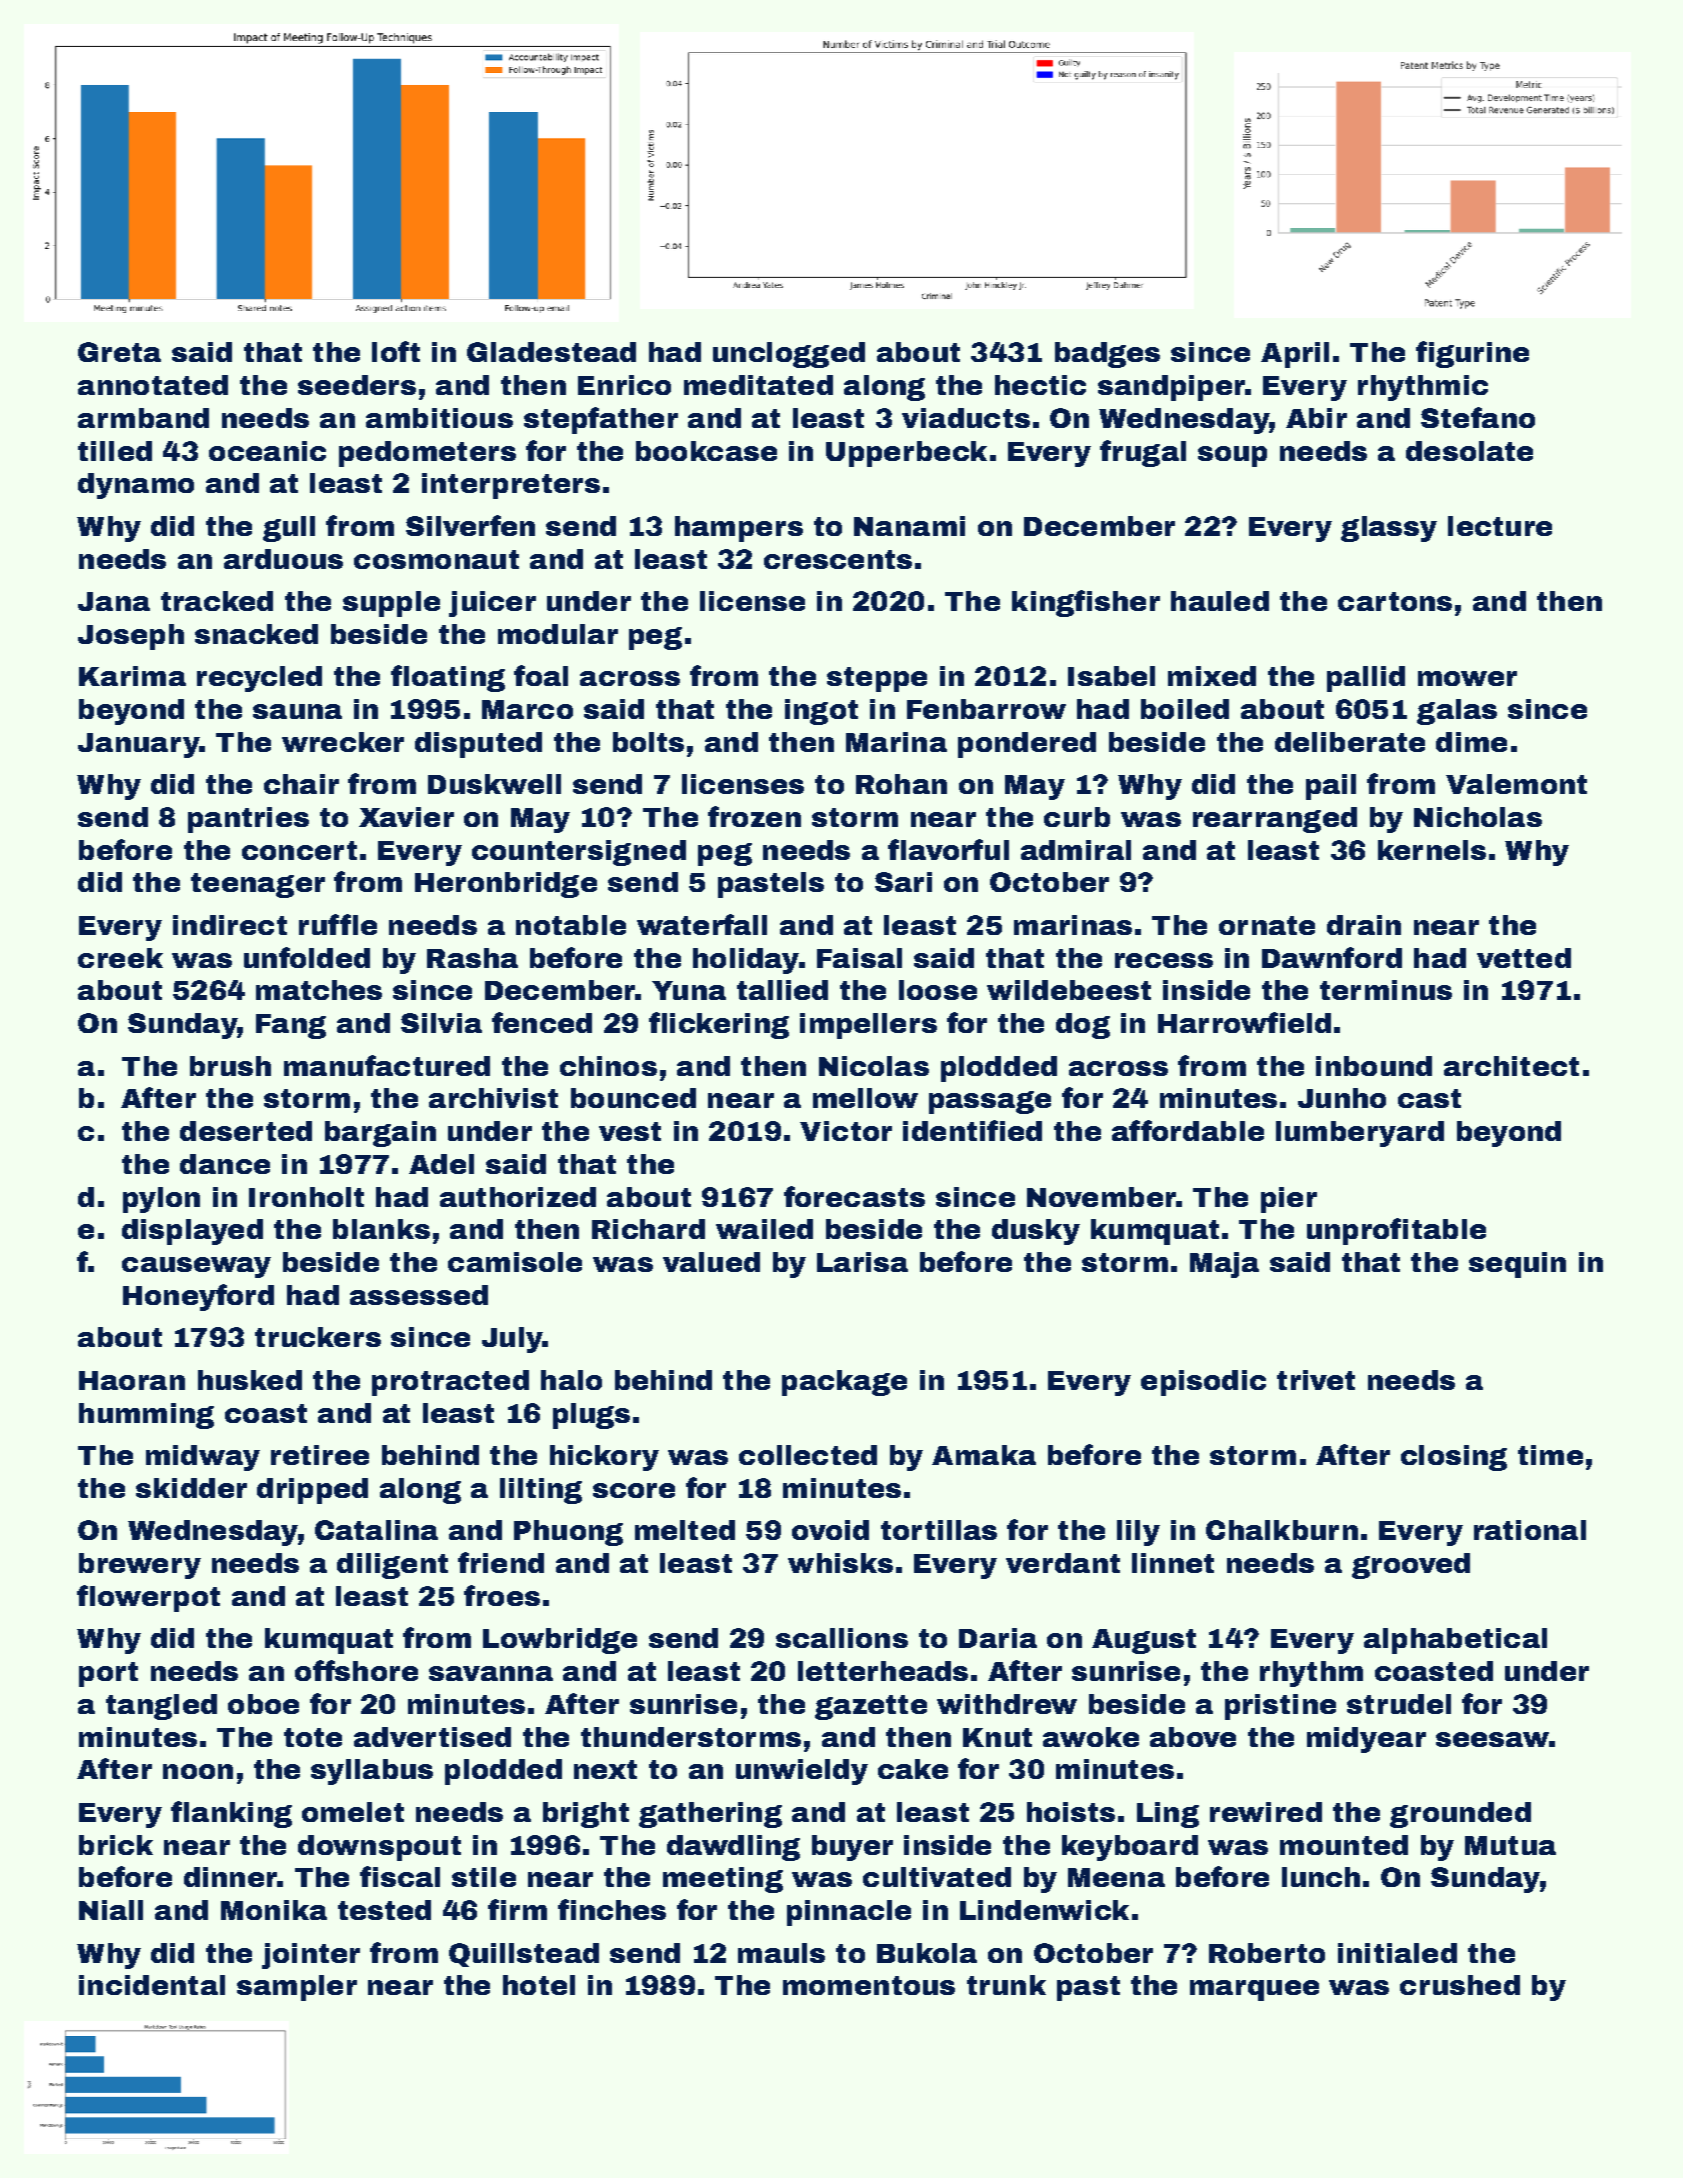 This page has height=2178, width=1683. What do you see at coordinates (1036, 1232) in the page?
I see `dusky` at bounding box center [1036, 1232].
